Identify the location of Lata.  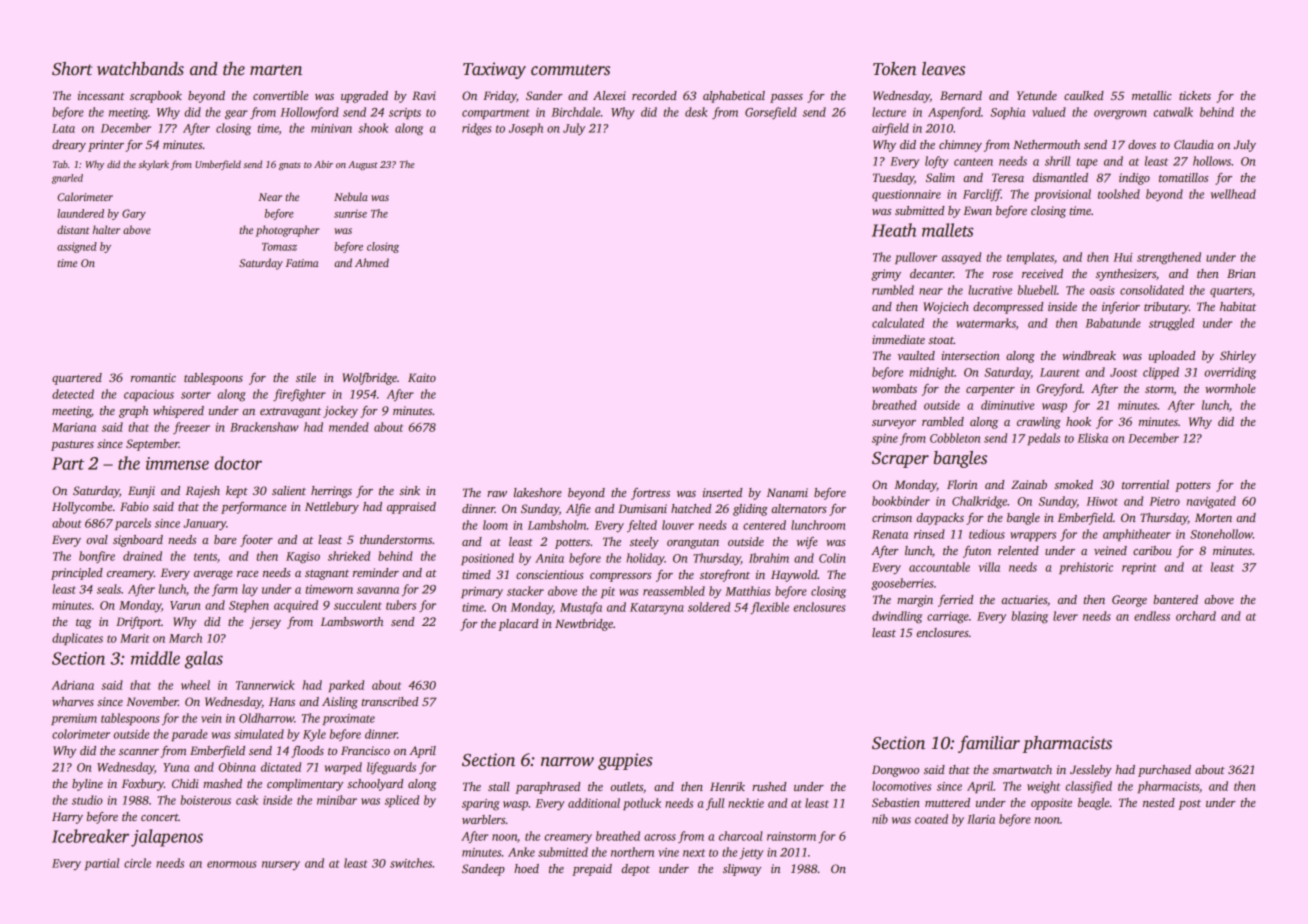
(63, 128).
